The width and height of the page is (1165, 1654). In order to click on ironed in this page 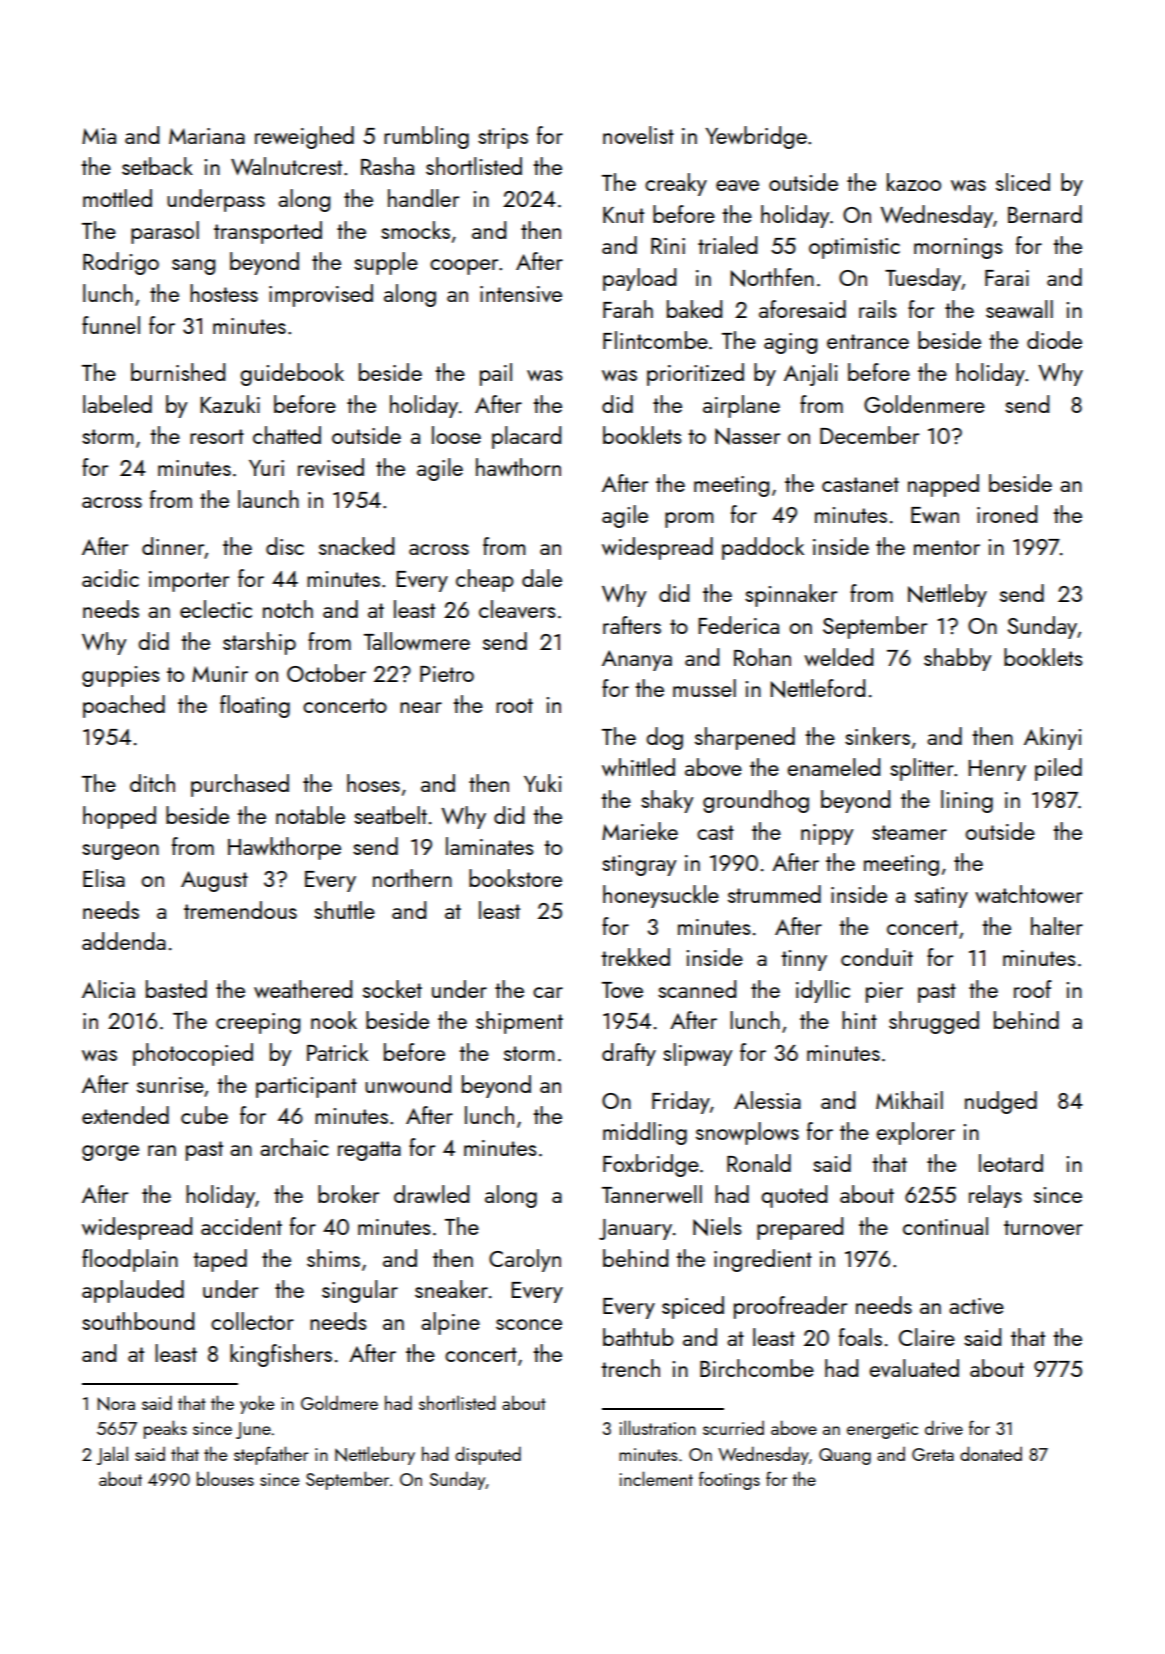, I will do `click(1007, 514)`.
